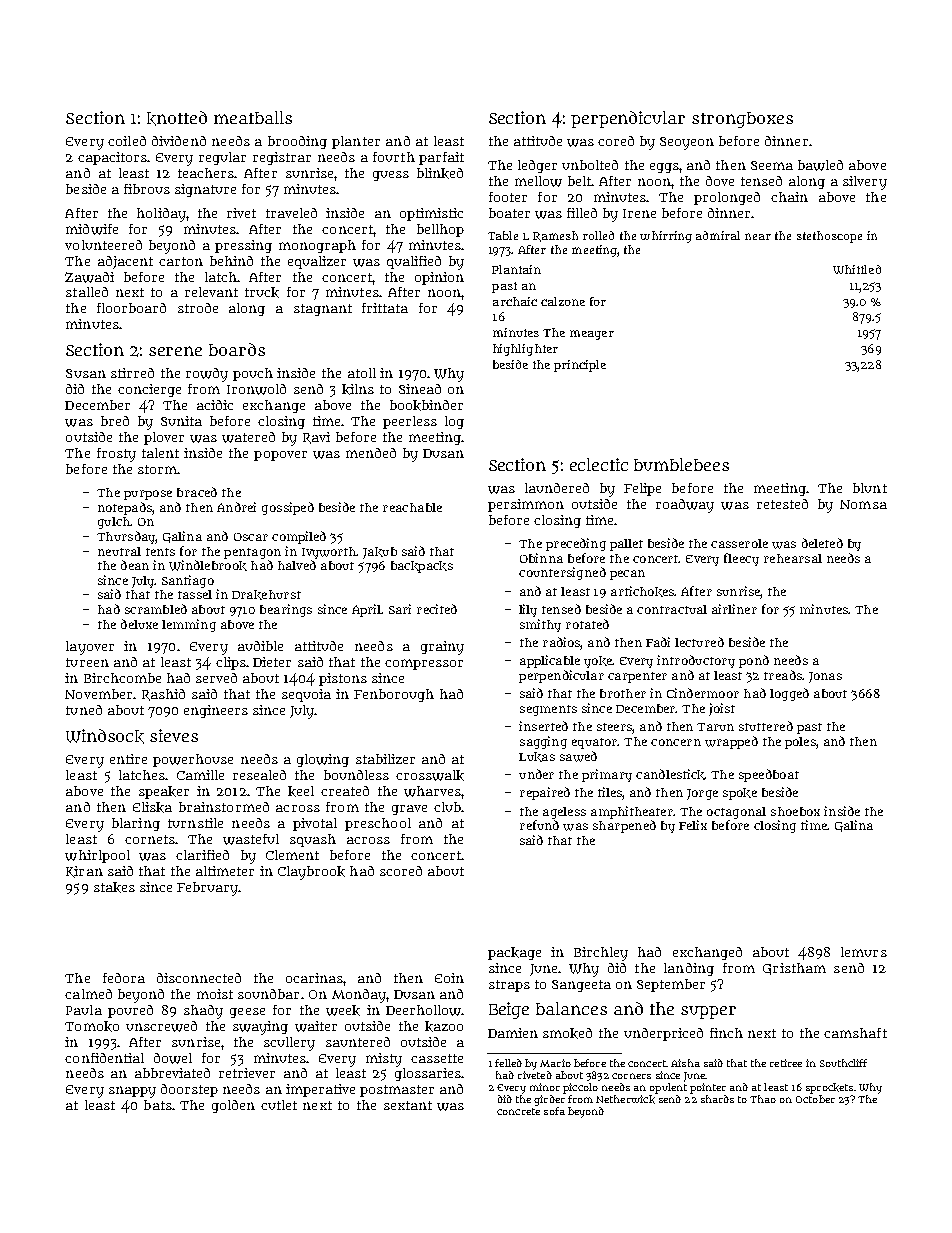 The width and height of the page is (952, 1233). What do you see at coordinates (158, 1105) in the page?
I see `bats` at bounding box center [158, 1105].
